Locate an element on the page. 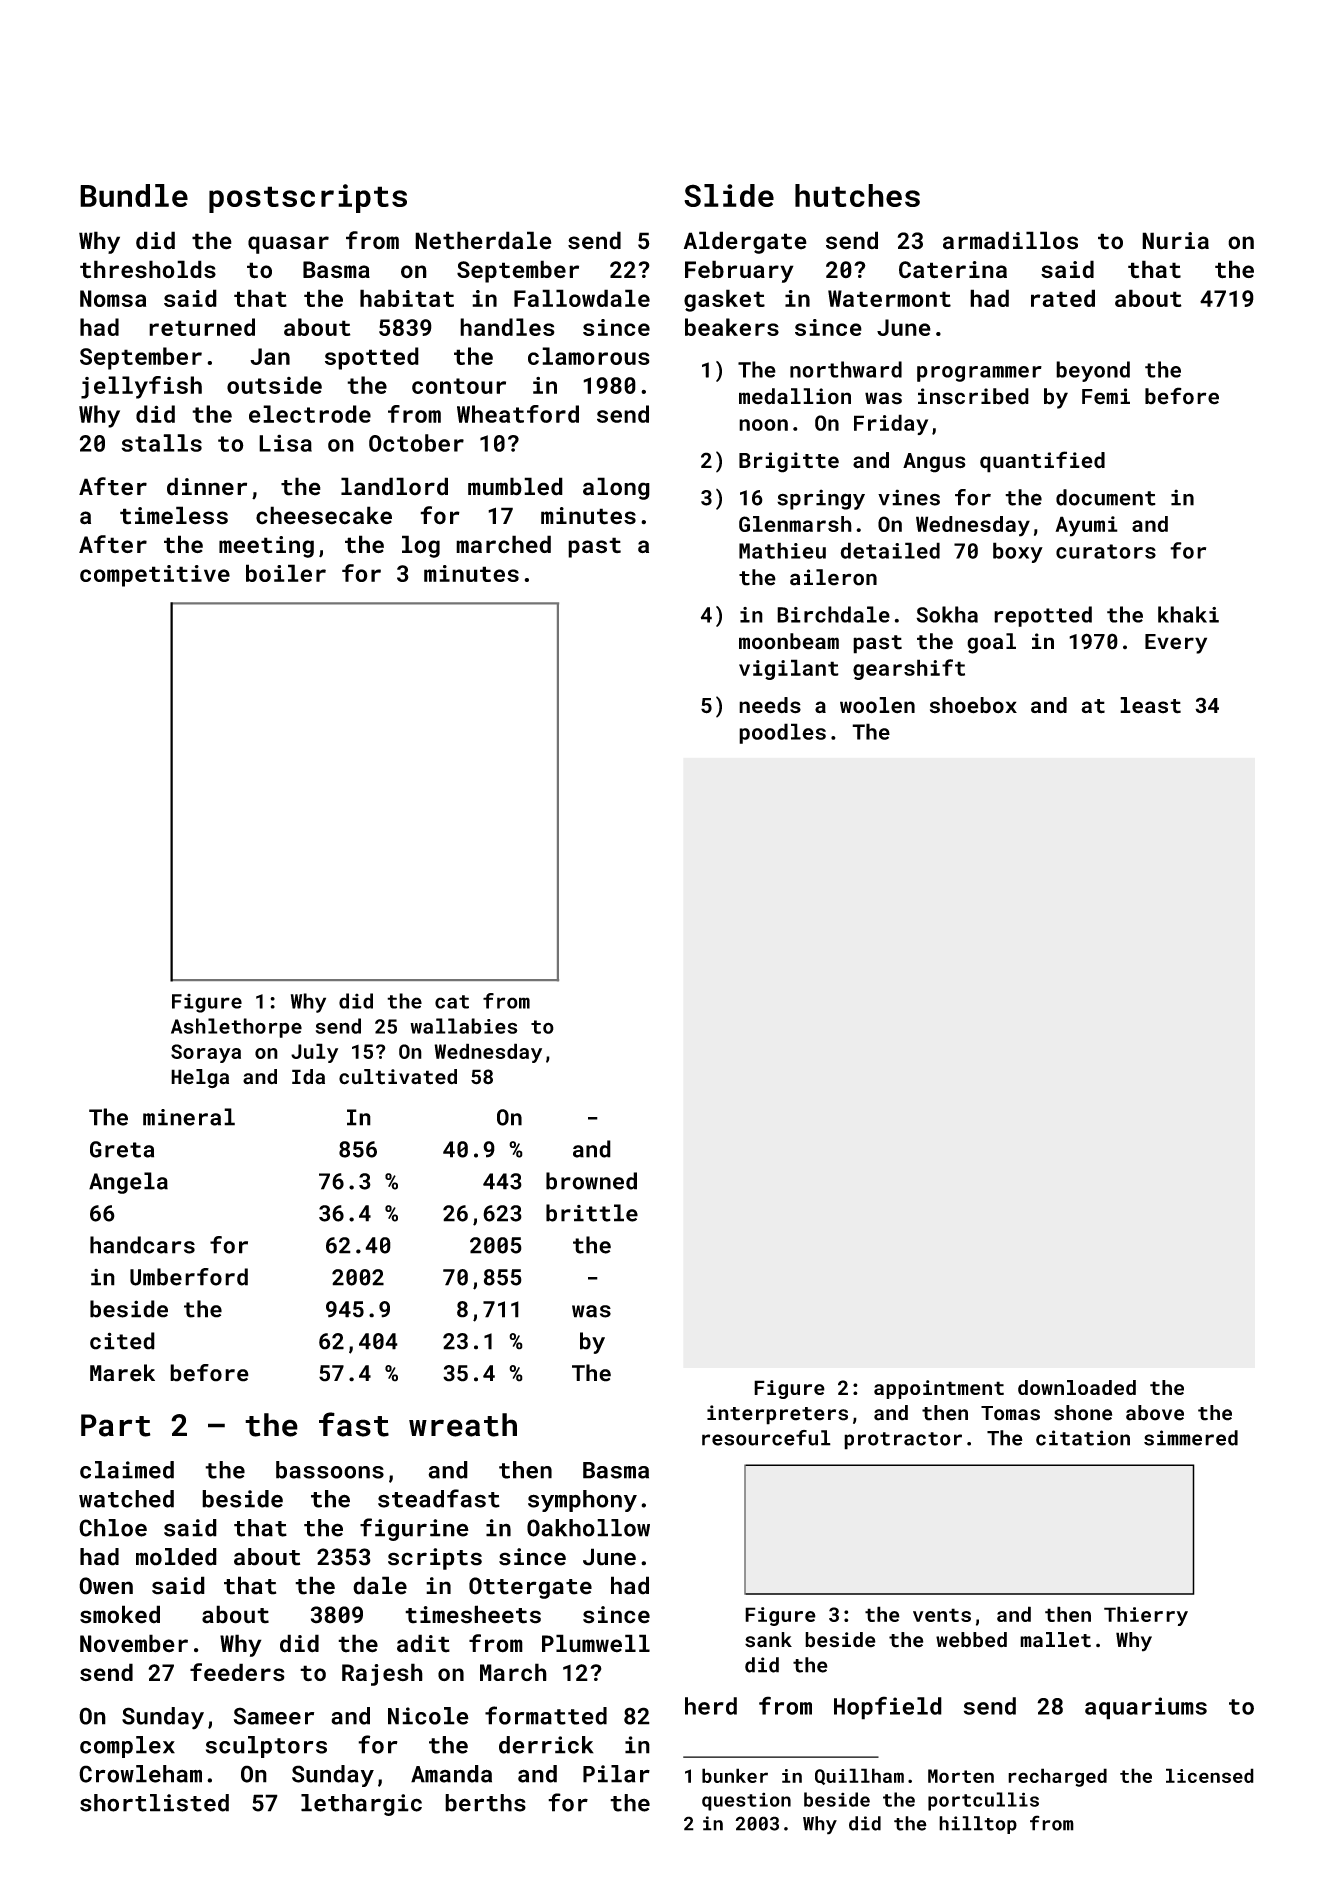 Image resolution: width=1334 pixels, height=1887 pixels. Ashlethorpe is located at coordinates (236, 1028).
